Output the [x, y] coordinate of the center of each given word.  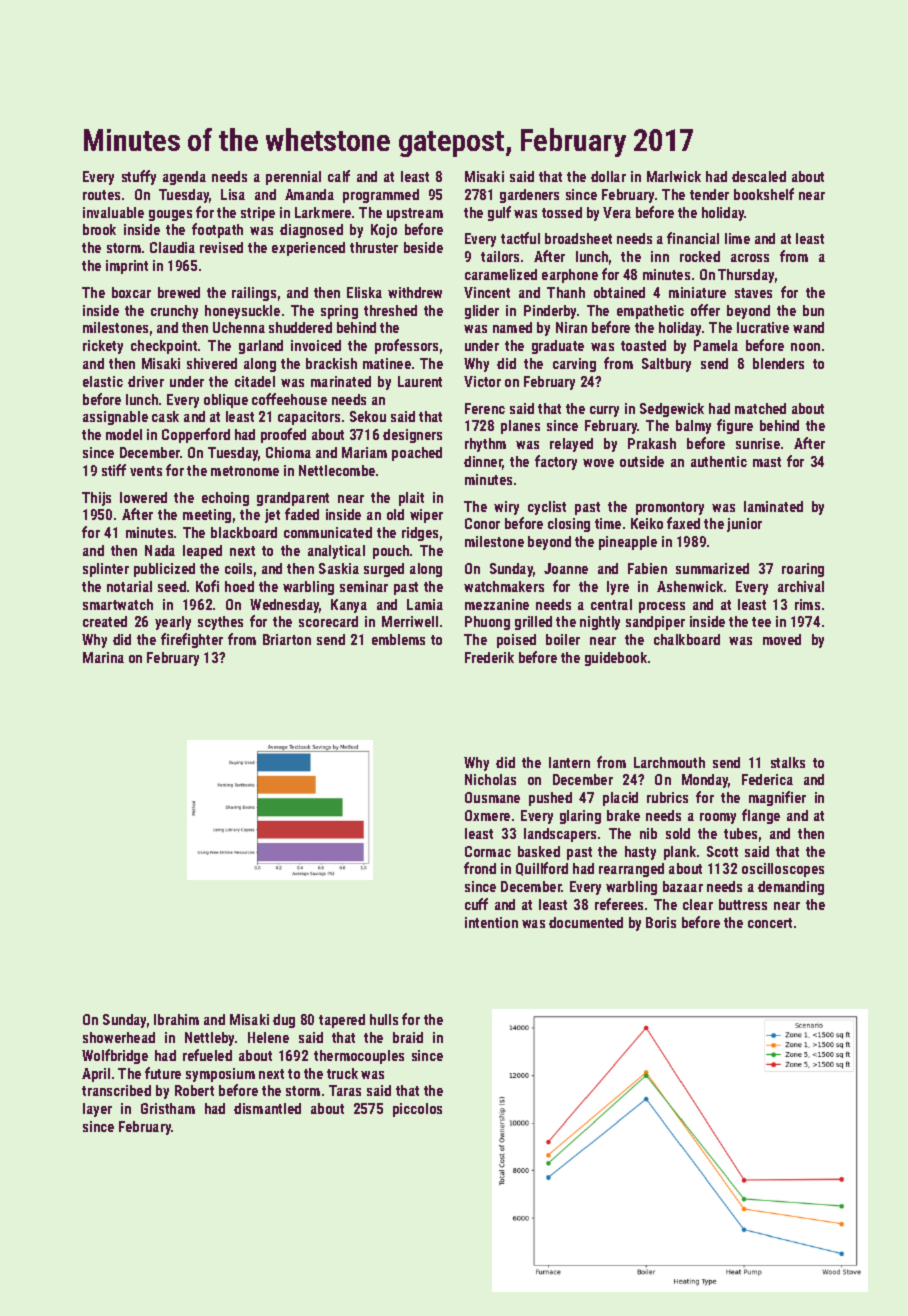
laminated [773, 506]
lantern [569, 762]
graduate [558, 347]
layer [97, 1110]
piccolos [417, 1110]
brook [99, 229]
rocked [700, 256]
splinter [106, 570]
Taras [345, 1090]
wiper [426, 516]
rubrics [667, 797]
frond [480, 868]
